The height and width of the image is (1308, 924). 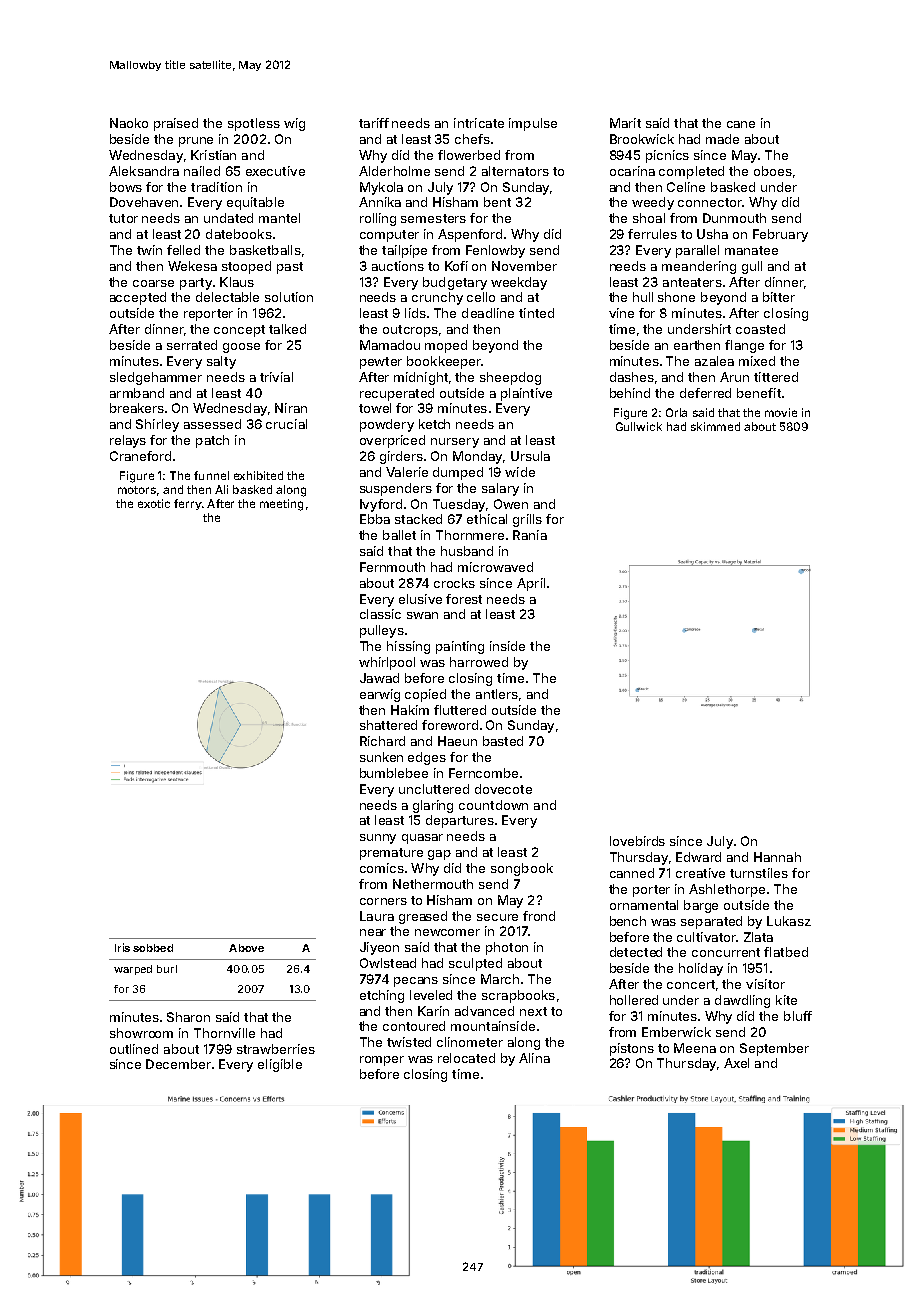 I want to click on tariff, so click(x=374, y=123).
